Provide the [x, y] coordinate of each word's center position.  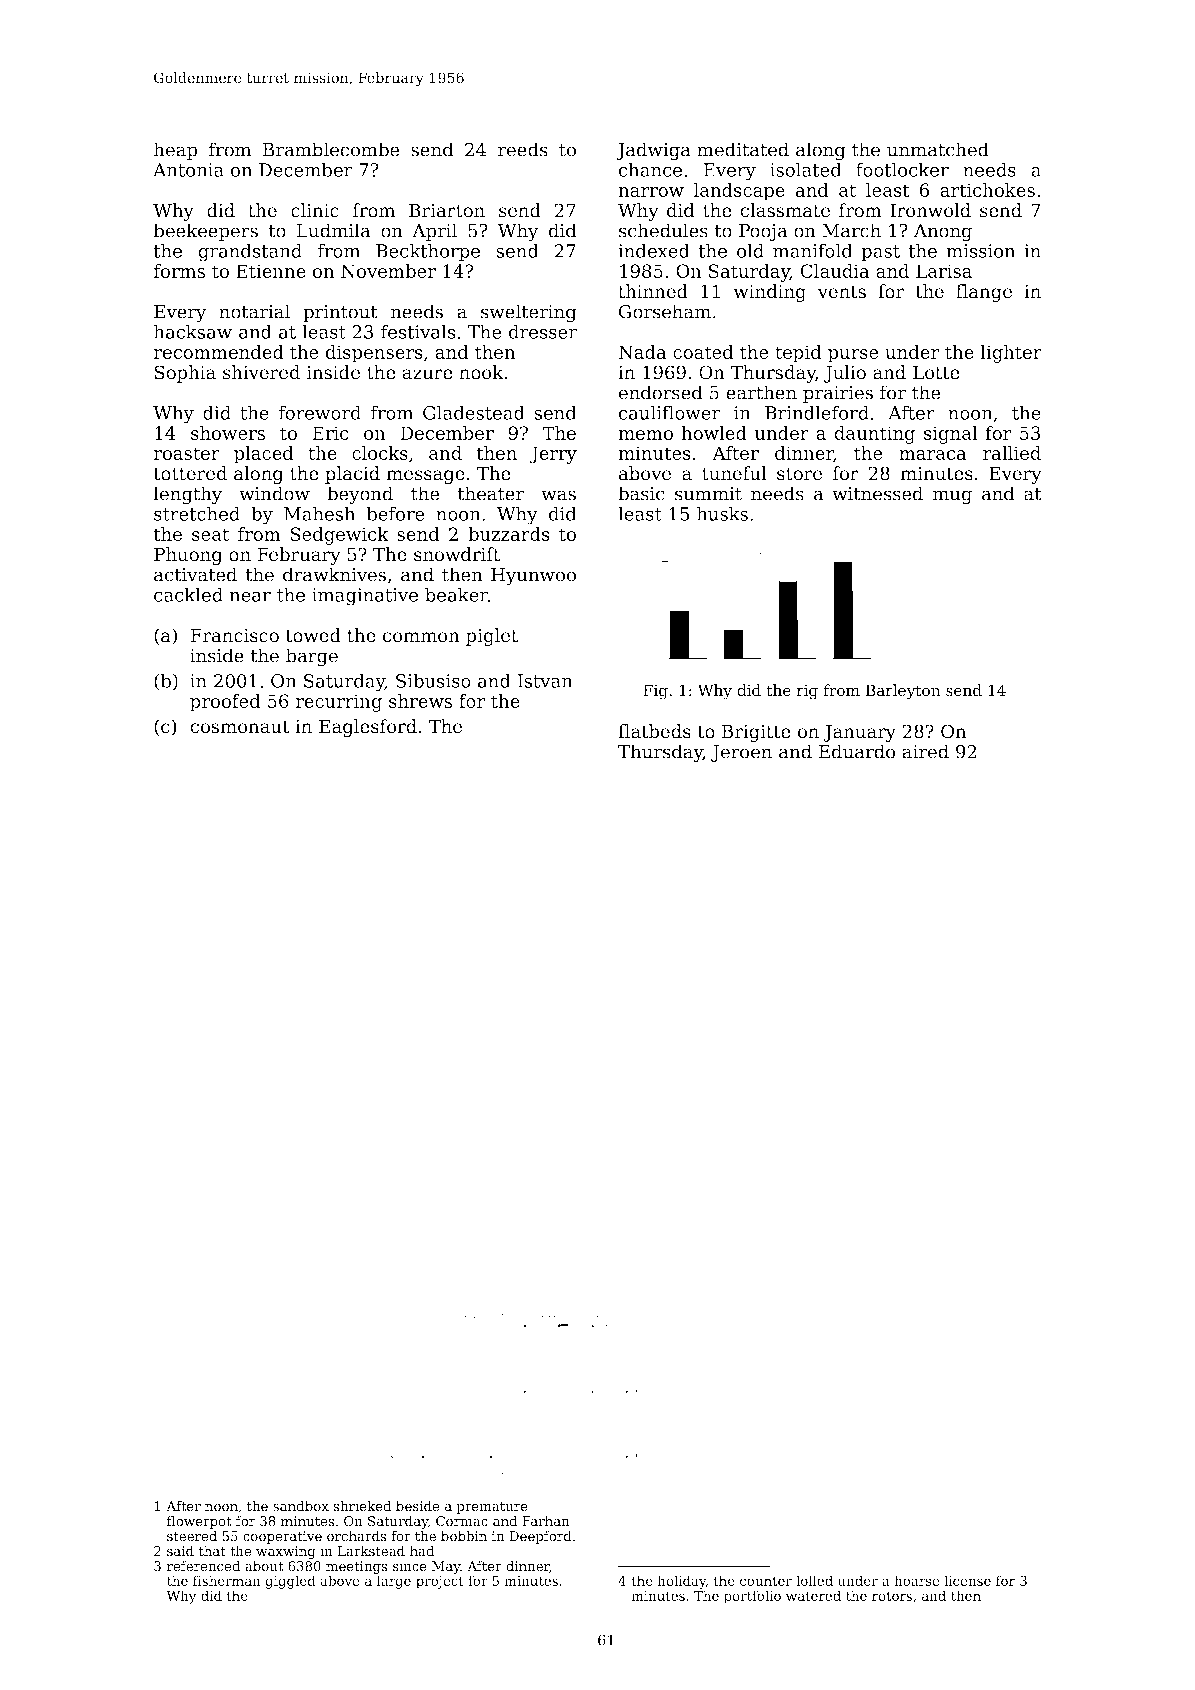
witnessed [877, 493]
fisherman [227, 1580]
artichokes [987, 190]
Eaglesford [368, 728]
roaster [187, 453]
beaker [456, 594]
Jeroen [741, 753]
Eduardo [857, 751]
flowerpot [199, 1522]
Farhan [545, 1521]
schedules [663, 230]
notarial [254, 311]
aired [925, 751]
